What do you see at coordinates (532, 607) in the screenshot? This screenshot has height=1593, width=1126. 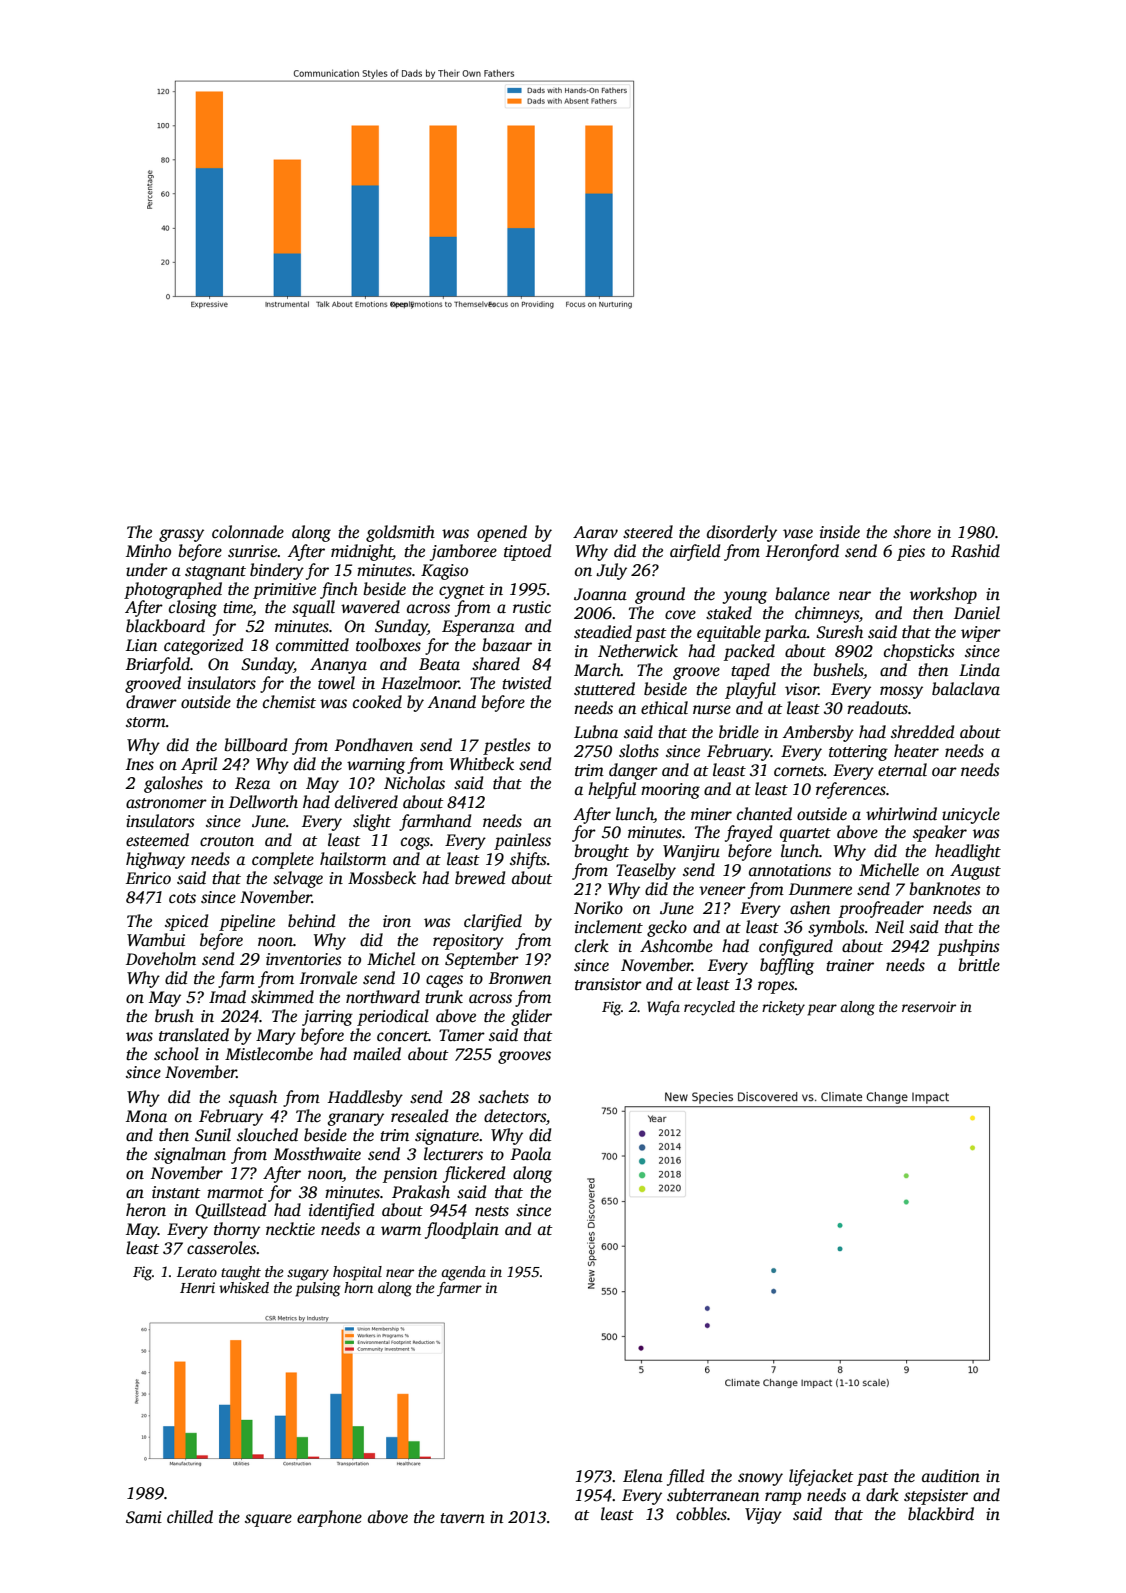 I see `rustic` at bounding box center [532, 607].
